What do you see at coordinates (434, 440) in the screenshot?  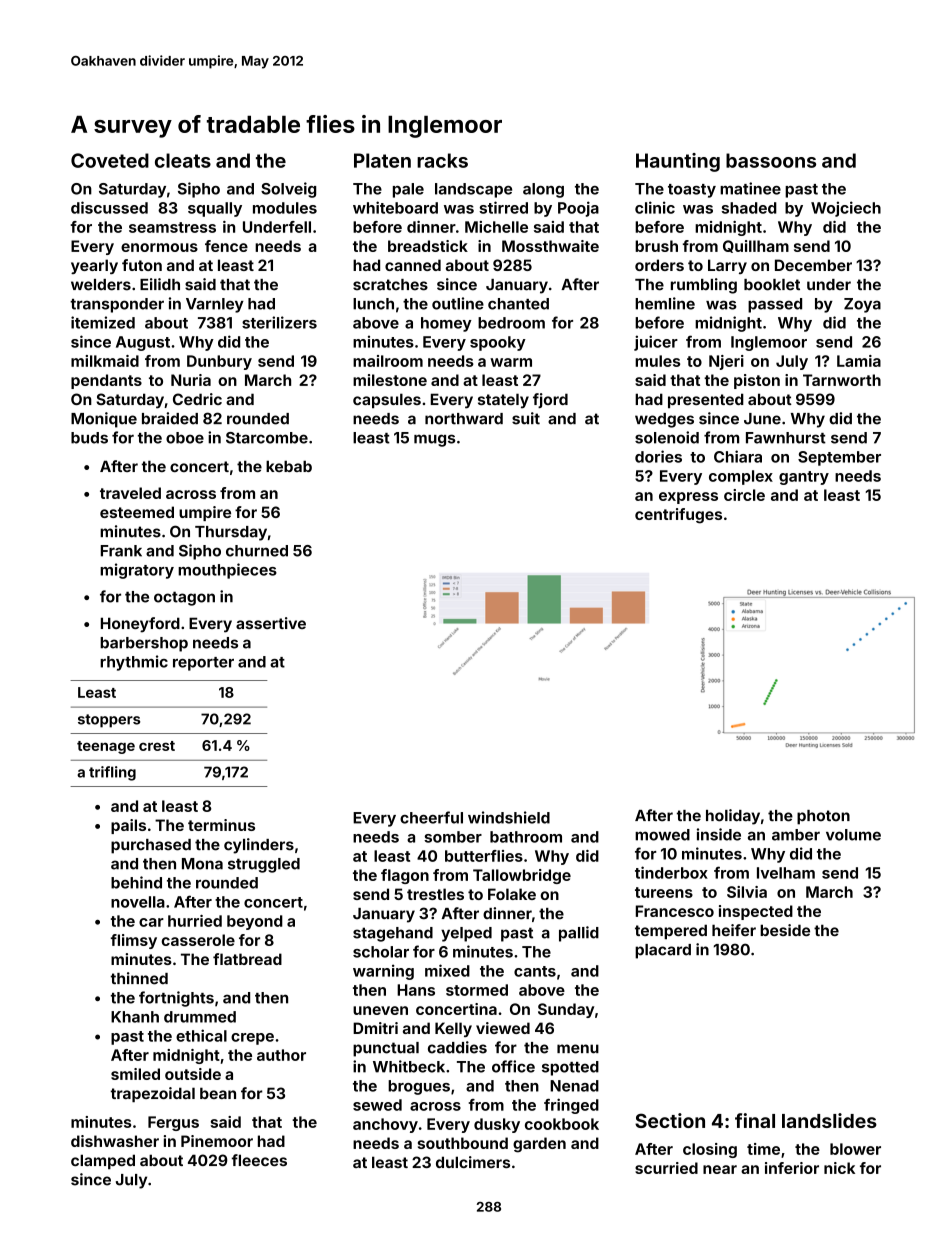 I see `mugs` at bounding box center [434, 440].
